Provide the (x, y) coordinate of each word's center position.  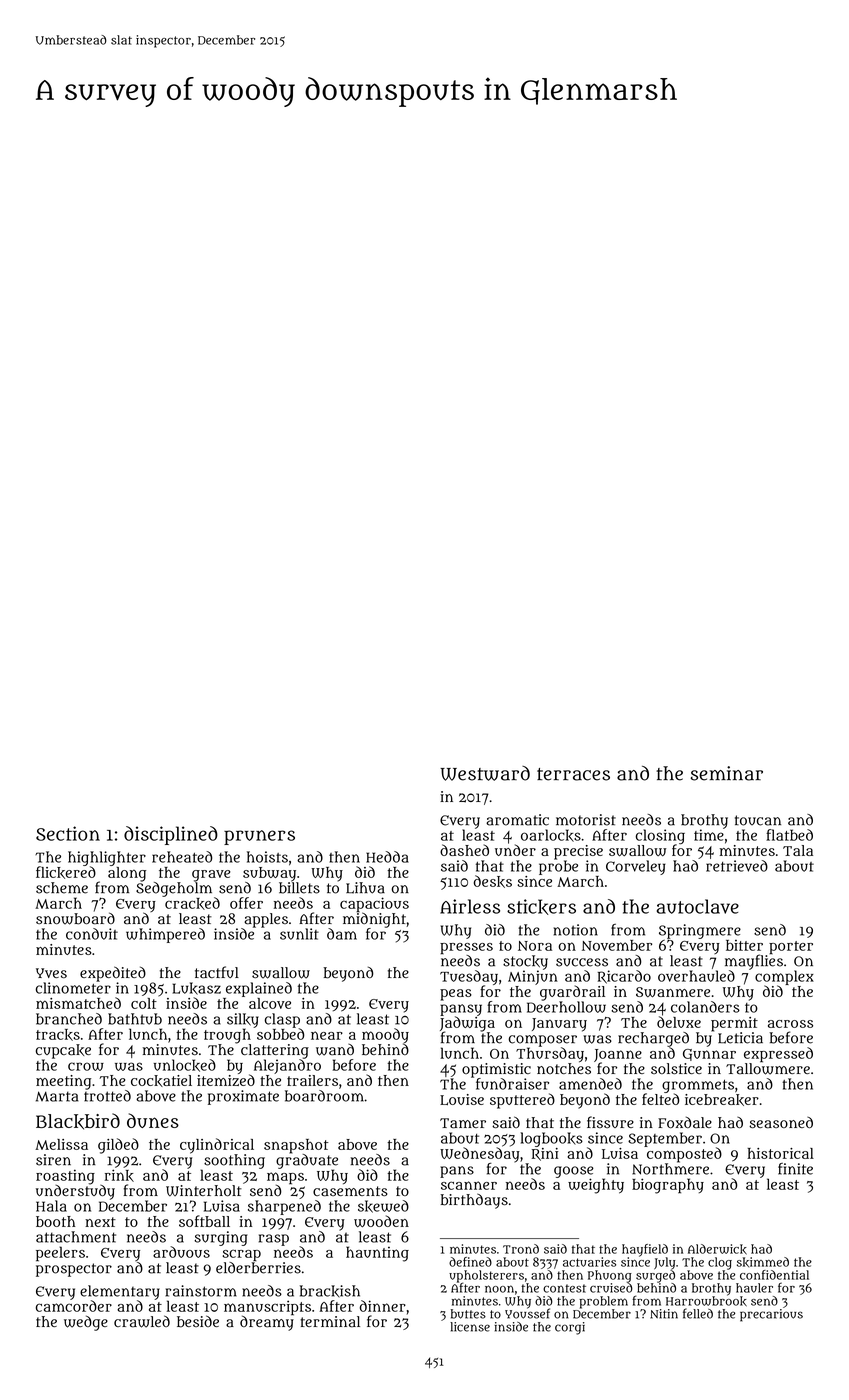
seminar (727, 773)
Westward (485, 773)
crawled (142, 1321)
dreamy (267, 1323)
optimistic (496, 1070)
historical (780, 1153)
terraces (573, 774)
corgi (570, 1328)
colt (144, 1003)
